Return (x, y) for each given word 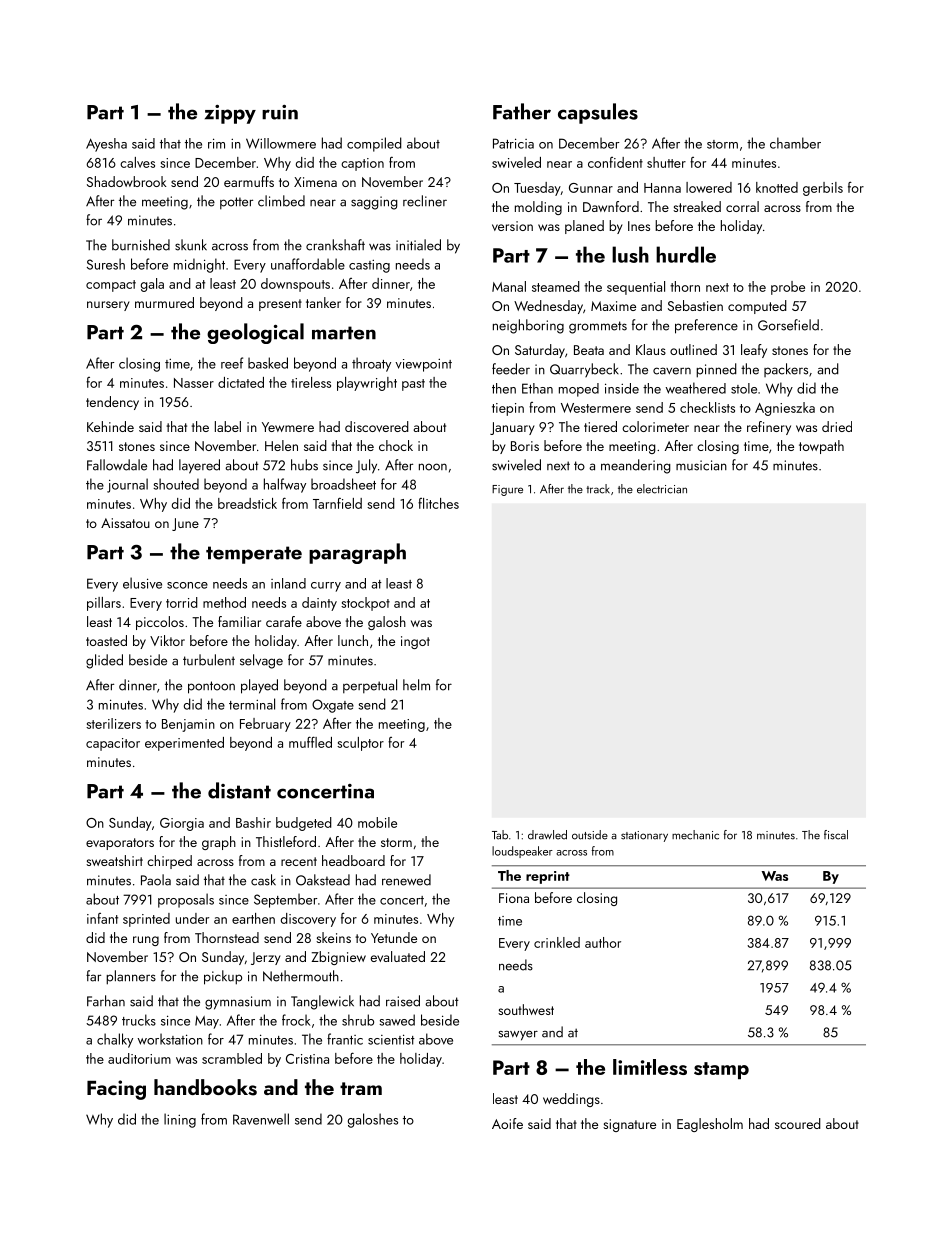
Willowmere (281, 143)
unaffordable (308, 264)
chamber (795, 143)
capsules (598, 113)
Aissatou (125, 523)
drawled (547, 835)
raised (403, 1001)
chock (396, 445)
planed (584, 227)
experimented (184, 744)
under (192, 918)
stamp (721, 1070)
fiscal (836, 835)
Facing (116, 1090)
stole (744, 388)
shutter (666, 162)
